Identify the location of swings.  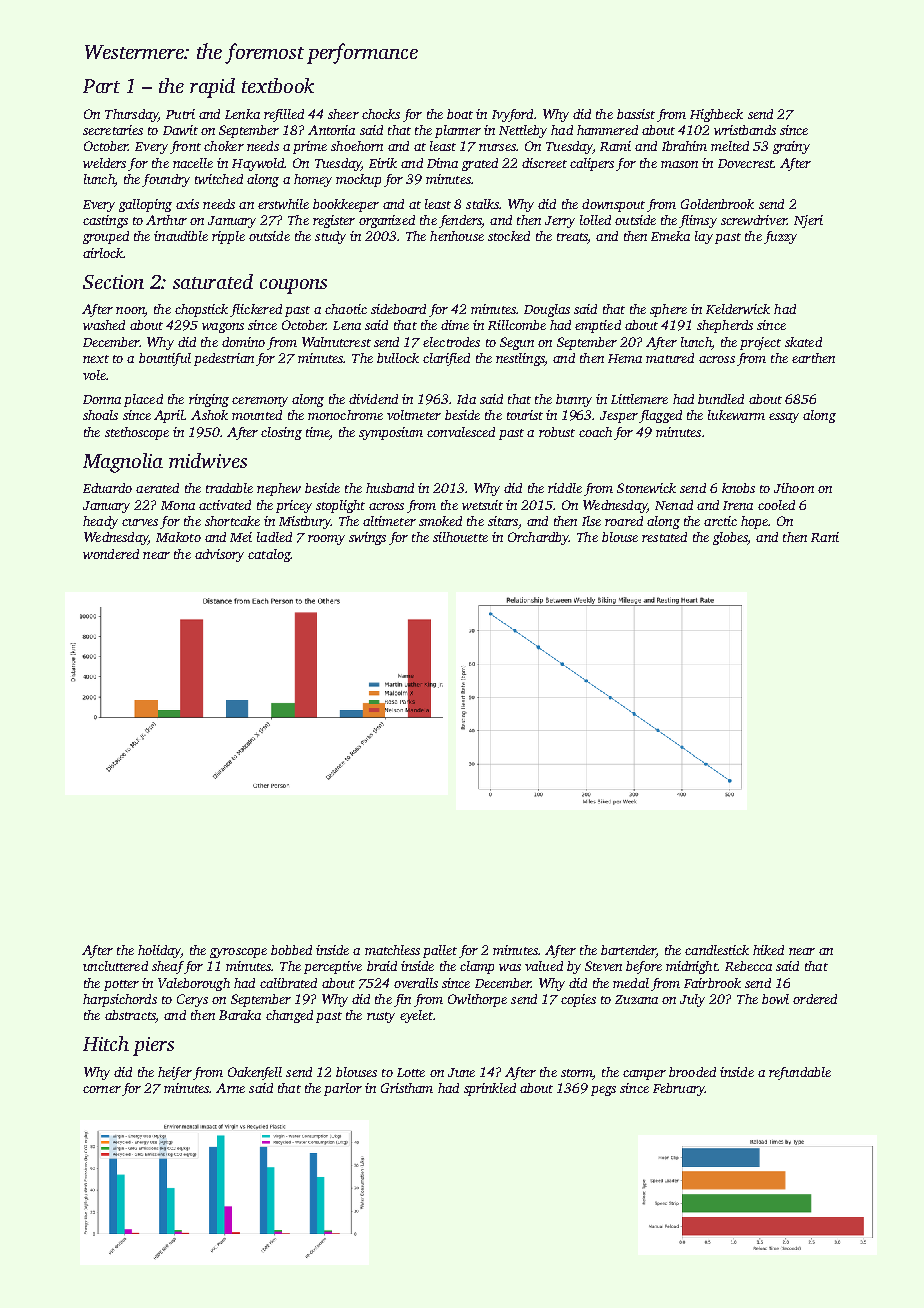
(367, 538).
